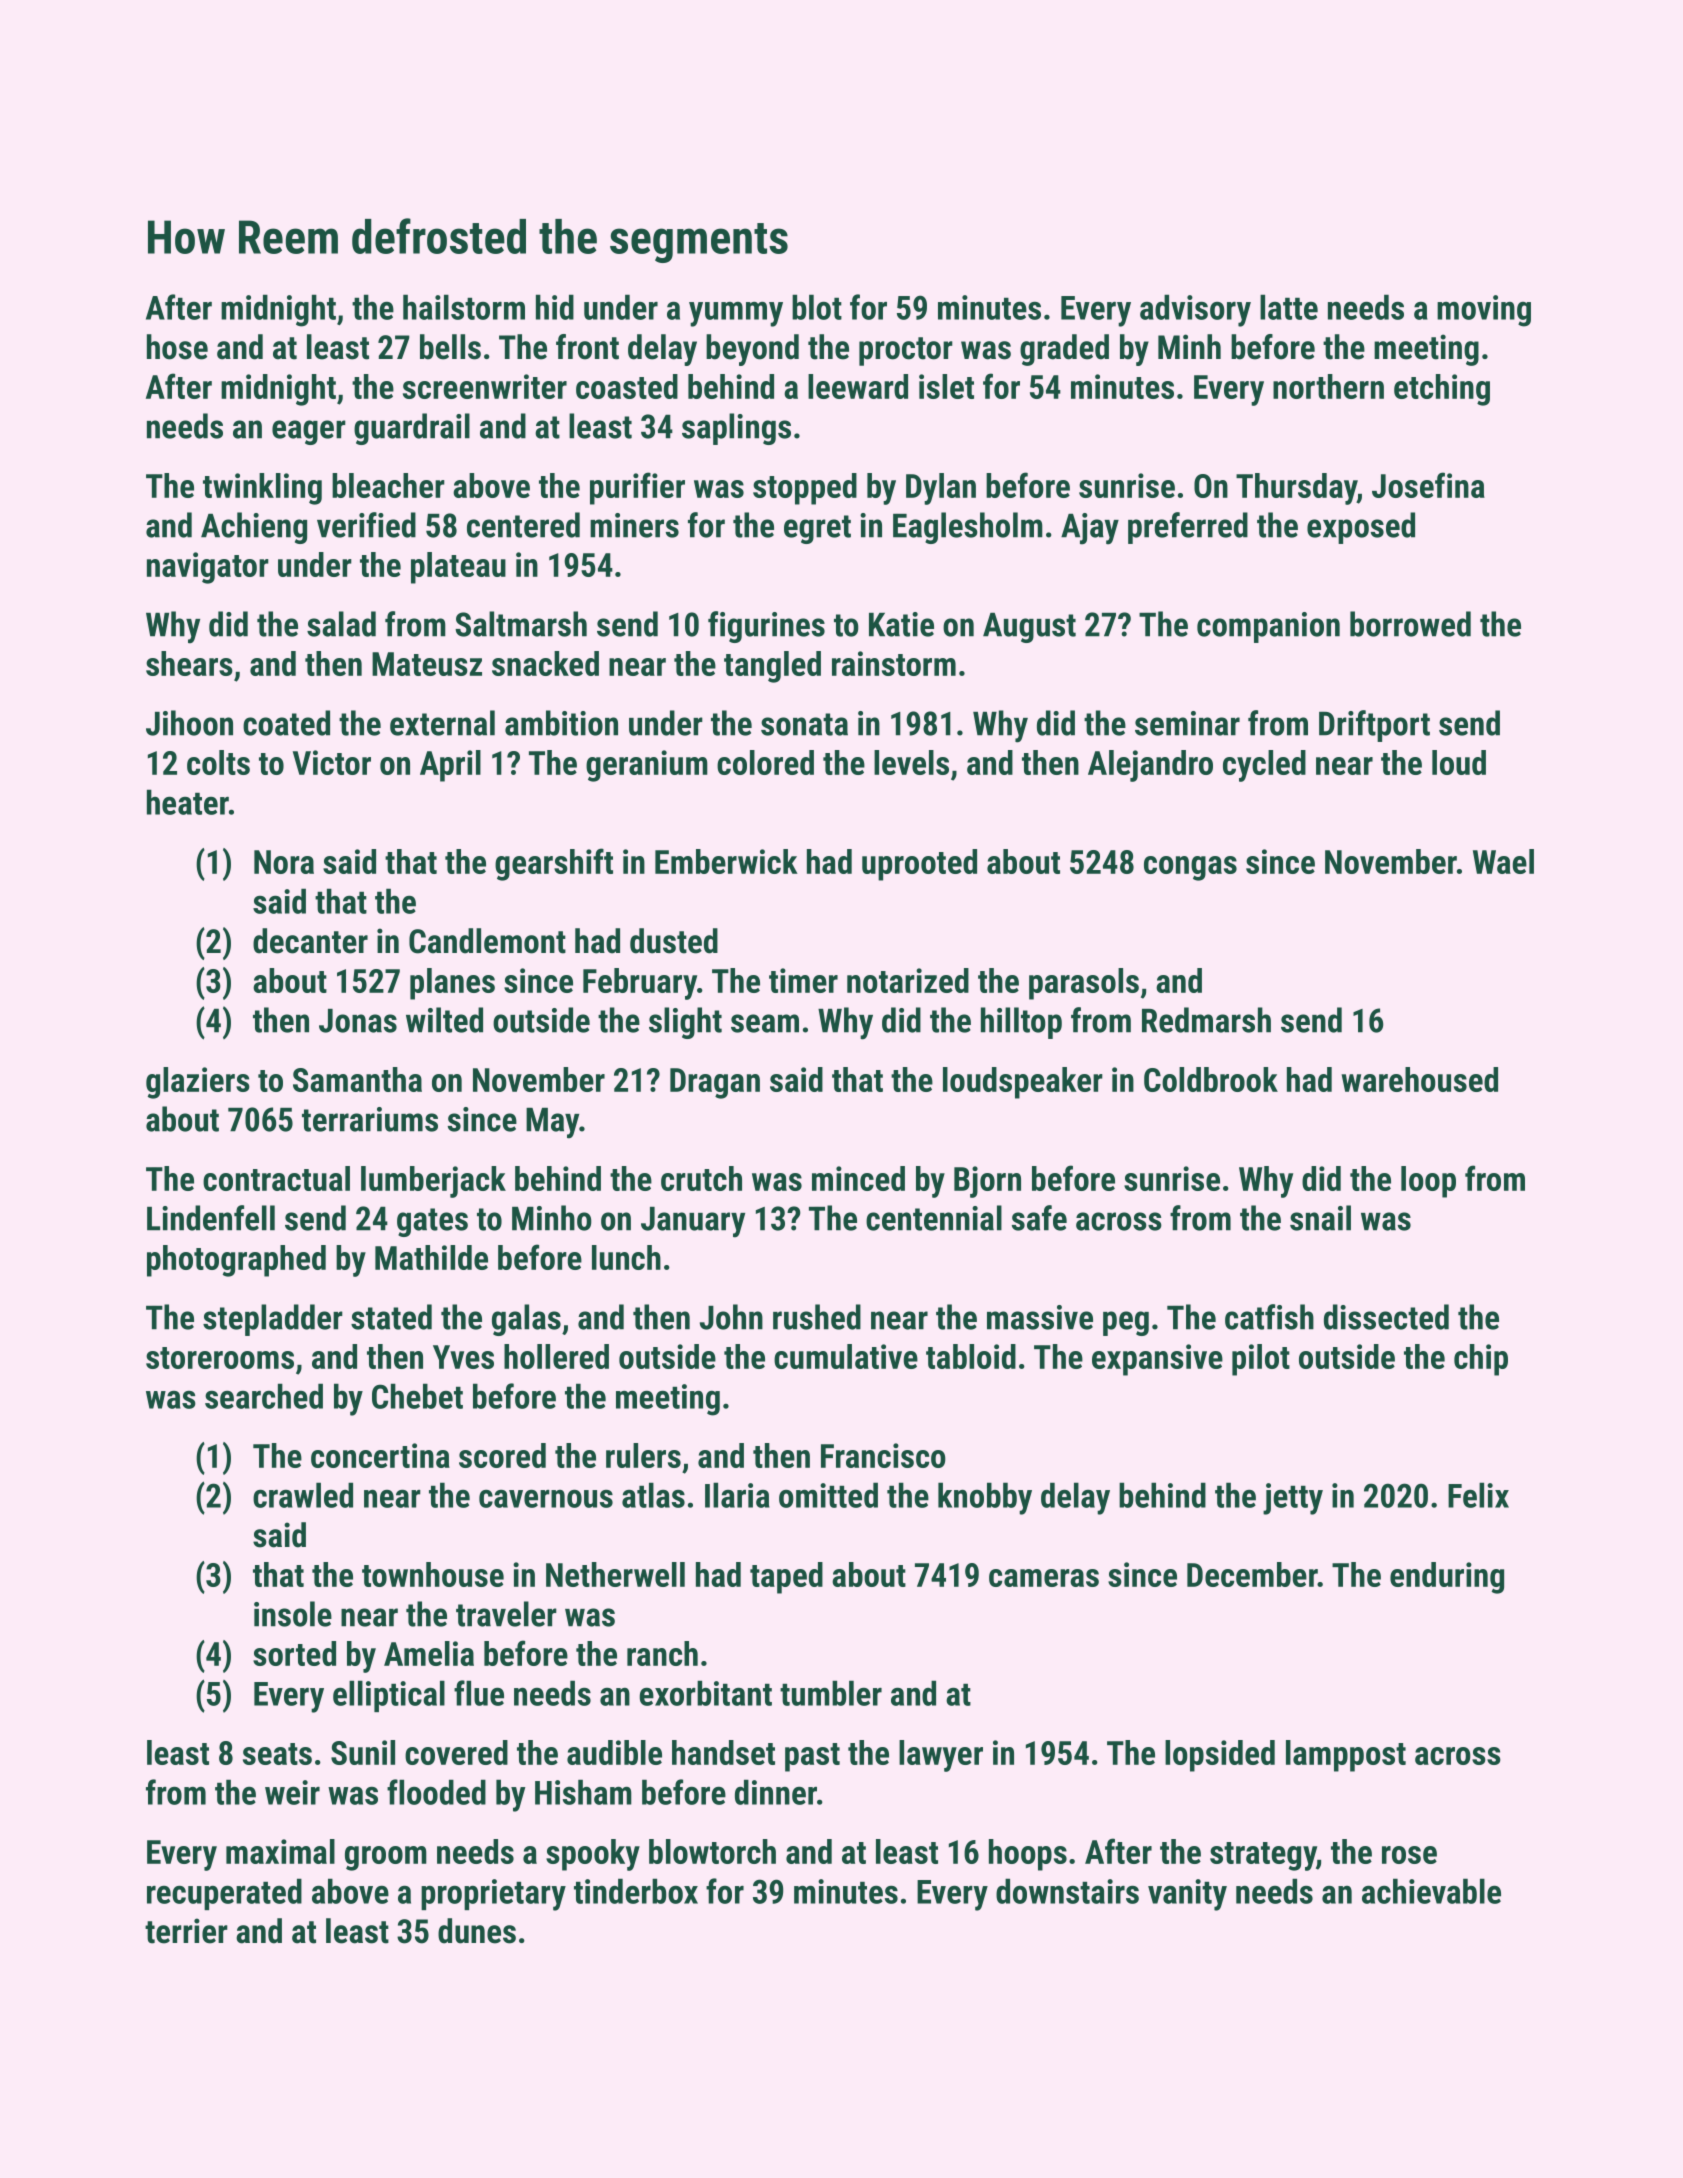  I want to click on yummy, so click(736, 314).
